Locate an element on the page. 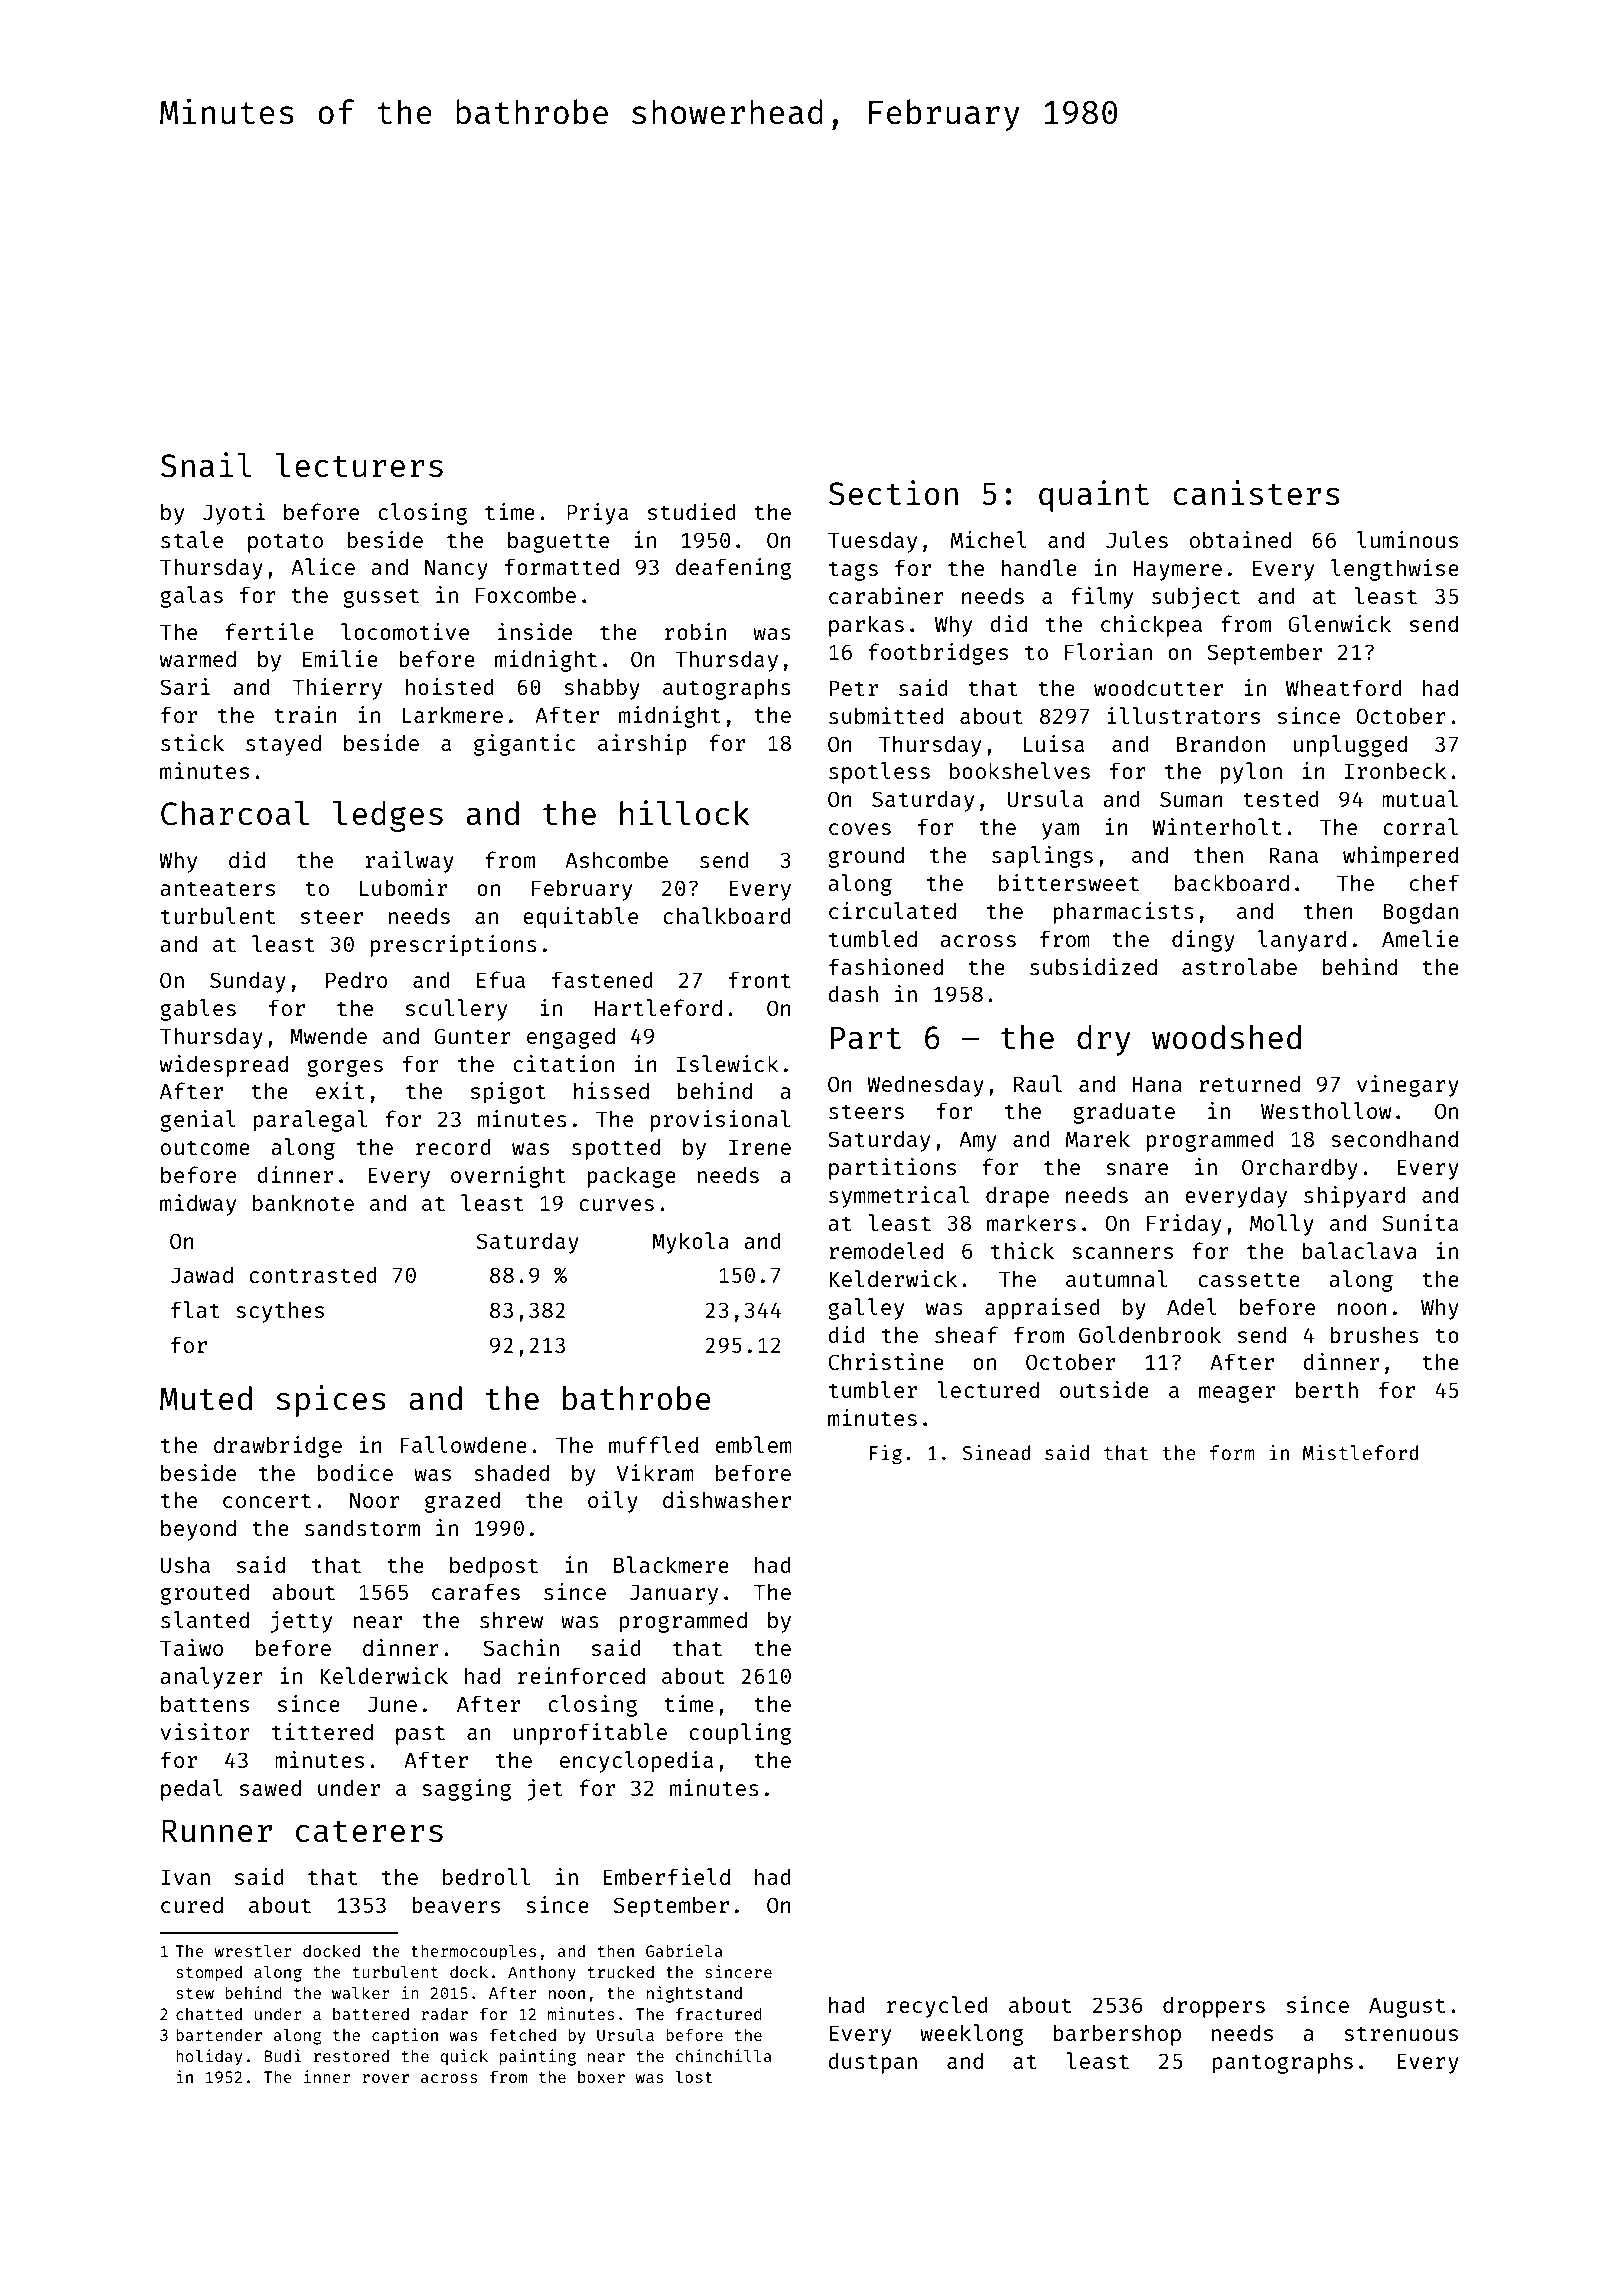 The image size is (1620, 2292). Irene is located at coordinates (760, 1147).
